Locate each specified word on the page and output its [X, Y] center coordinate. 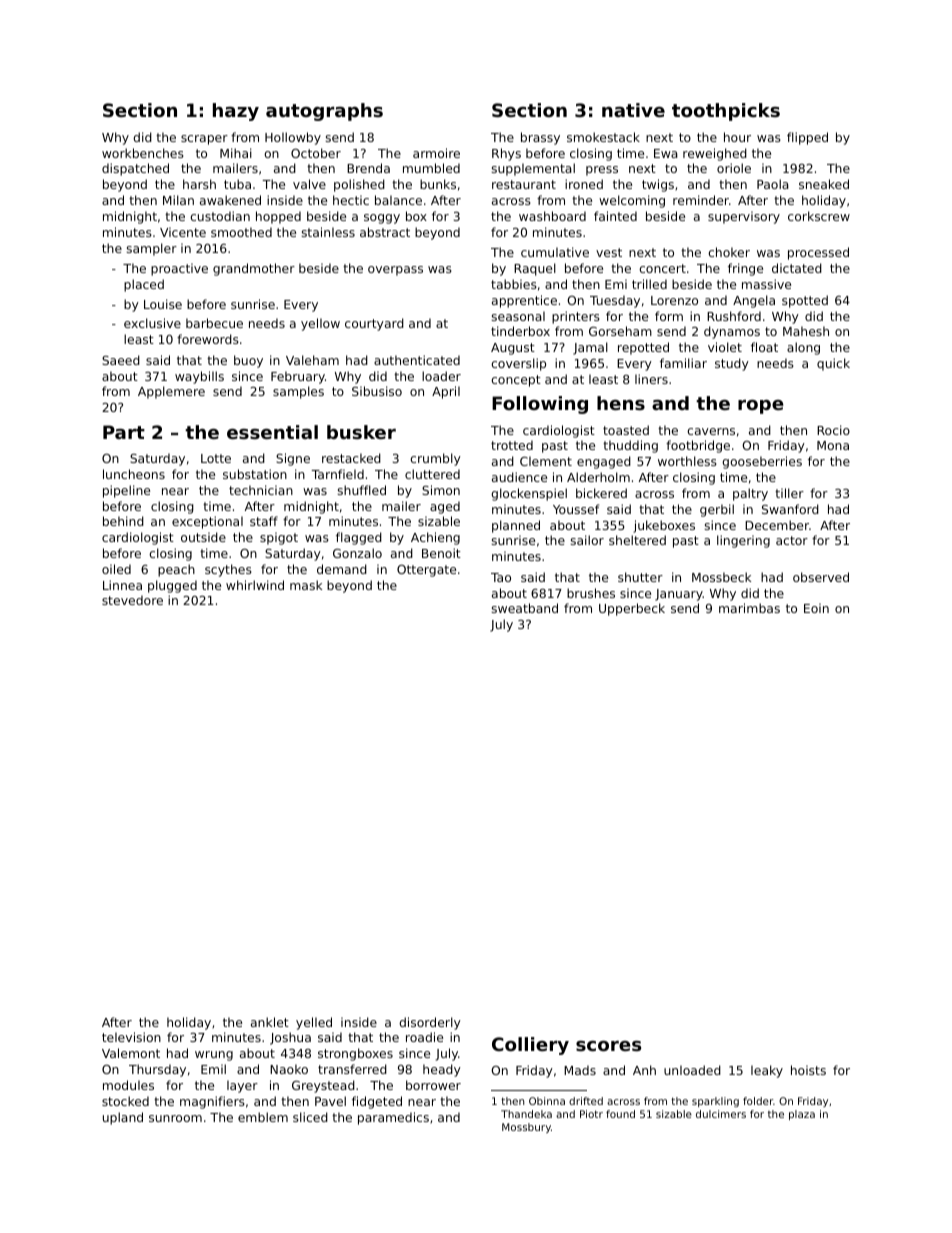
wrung [214, 1056]
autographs [324, 112]
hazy [236, 112]
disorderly [430, 1023]
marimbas [749, 608]
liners [651, 379]
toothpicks [726, 112]
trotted [512, 445]
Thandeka [526, 1114]
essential [272, 432]
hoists [808, 1070]
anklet [270, 1022]
